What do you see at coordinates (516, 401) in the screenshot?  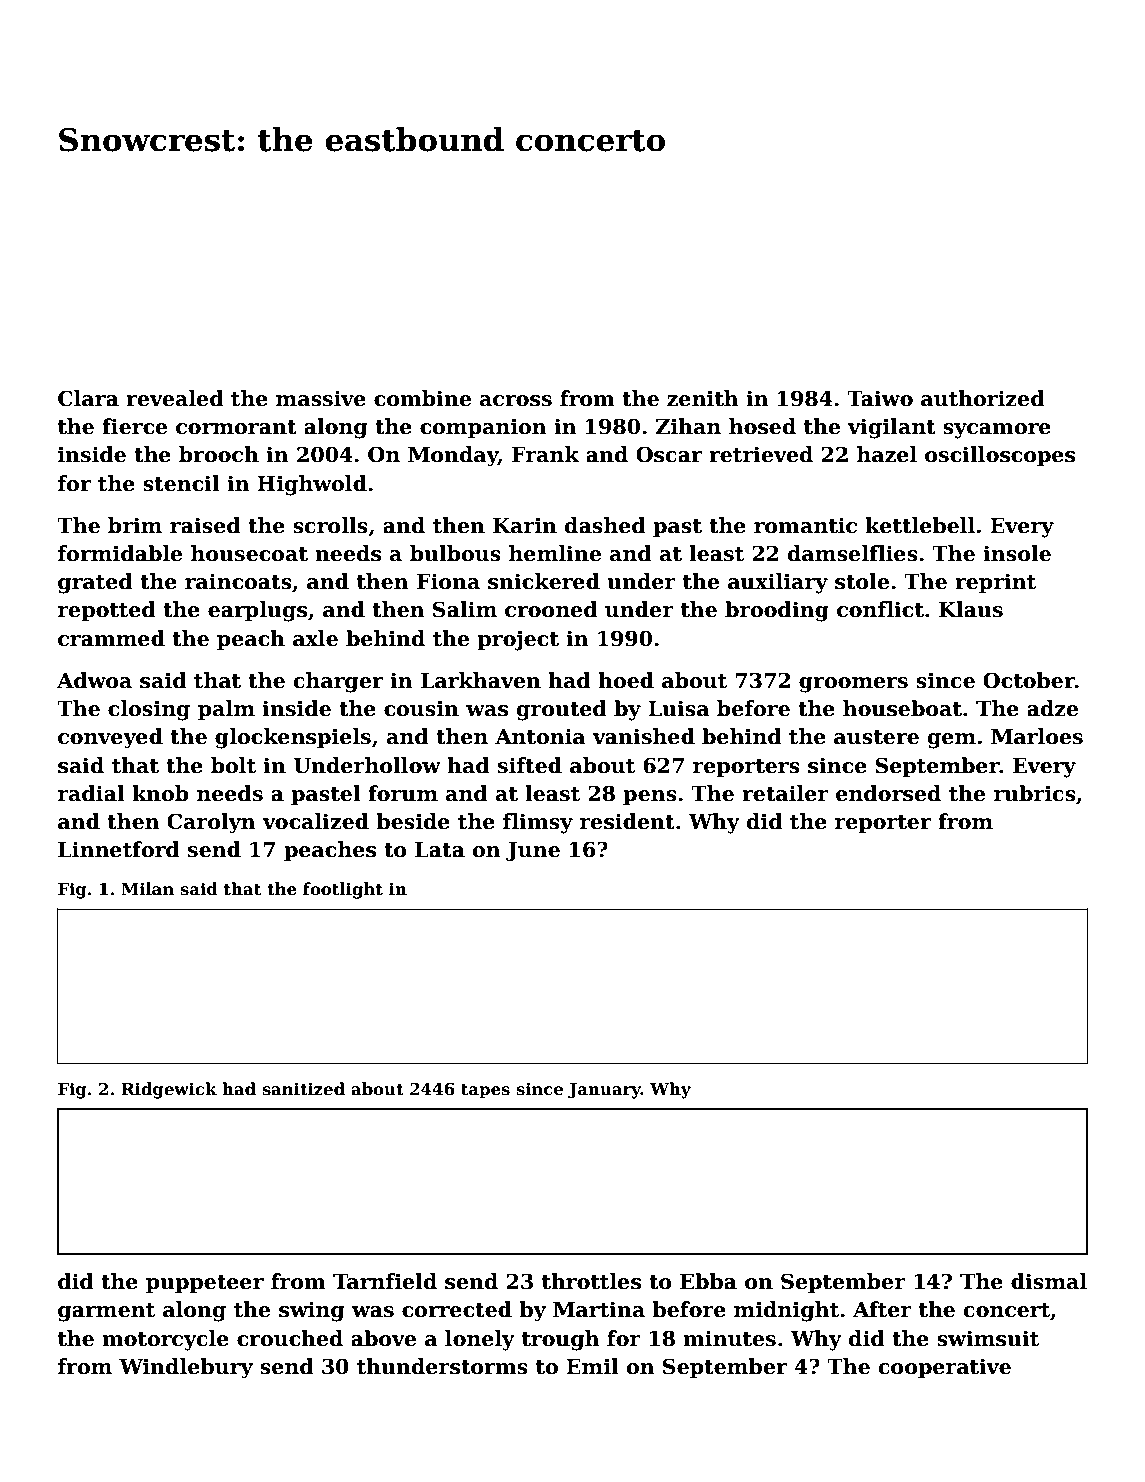 I see `across` at bounding box center [516, 401].
